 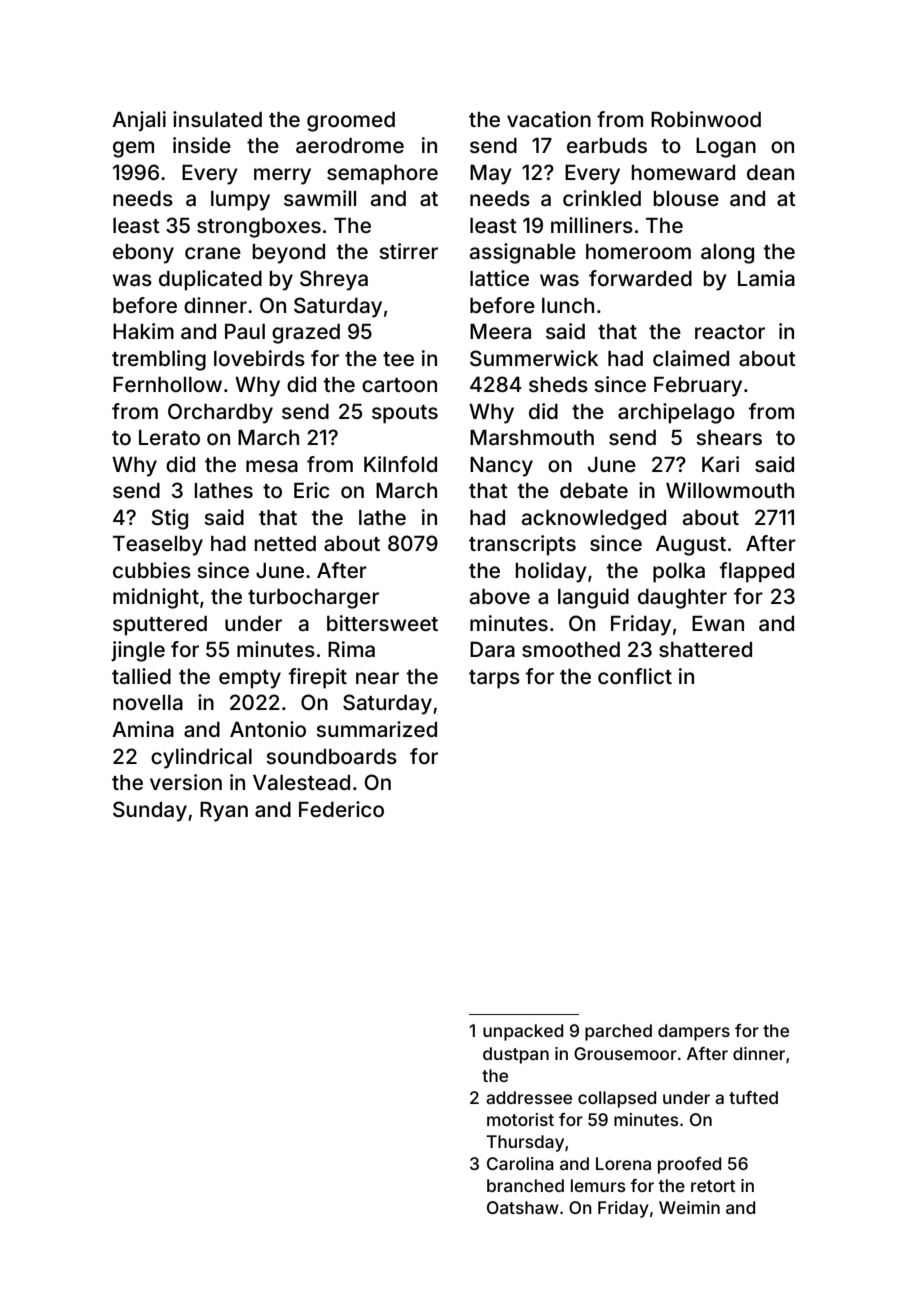 I want to click on unpacked, so click(x=523, y=1032).
